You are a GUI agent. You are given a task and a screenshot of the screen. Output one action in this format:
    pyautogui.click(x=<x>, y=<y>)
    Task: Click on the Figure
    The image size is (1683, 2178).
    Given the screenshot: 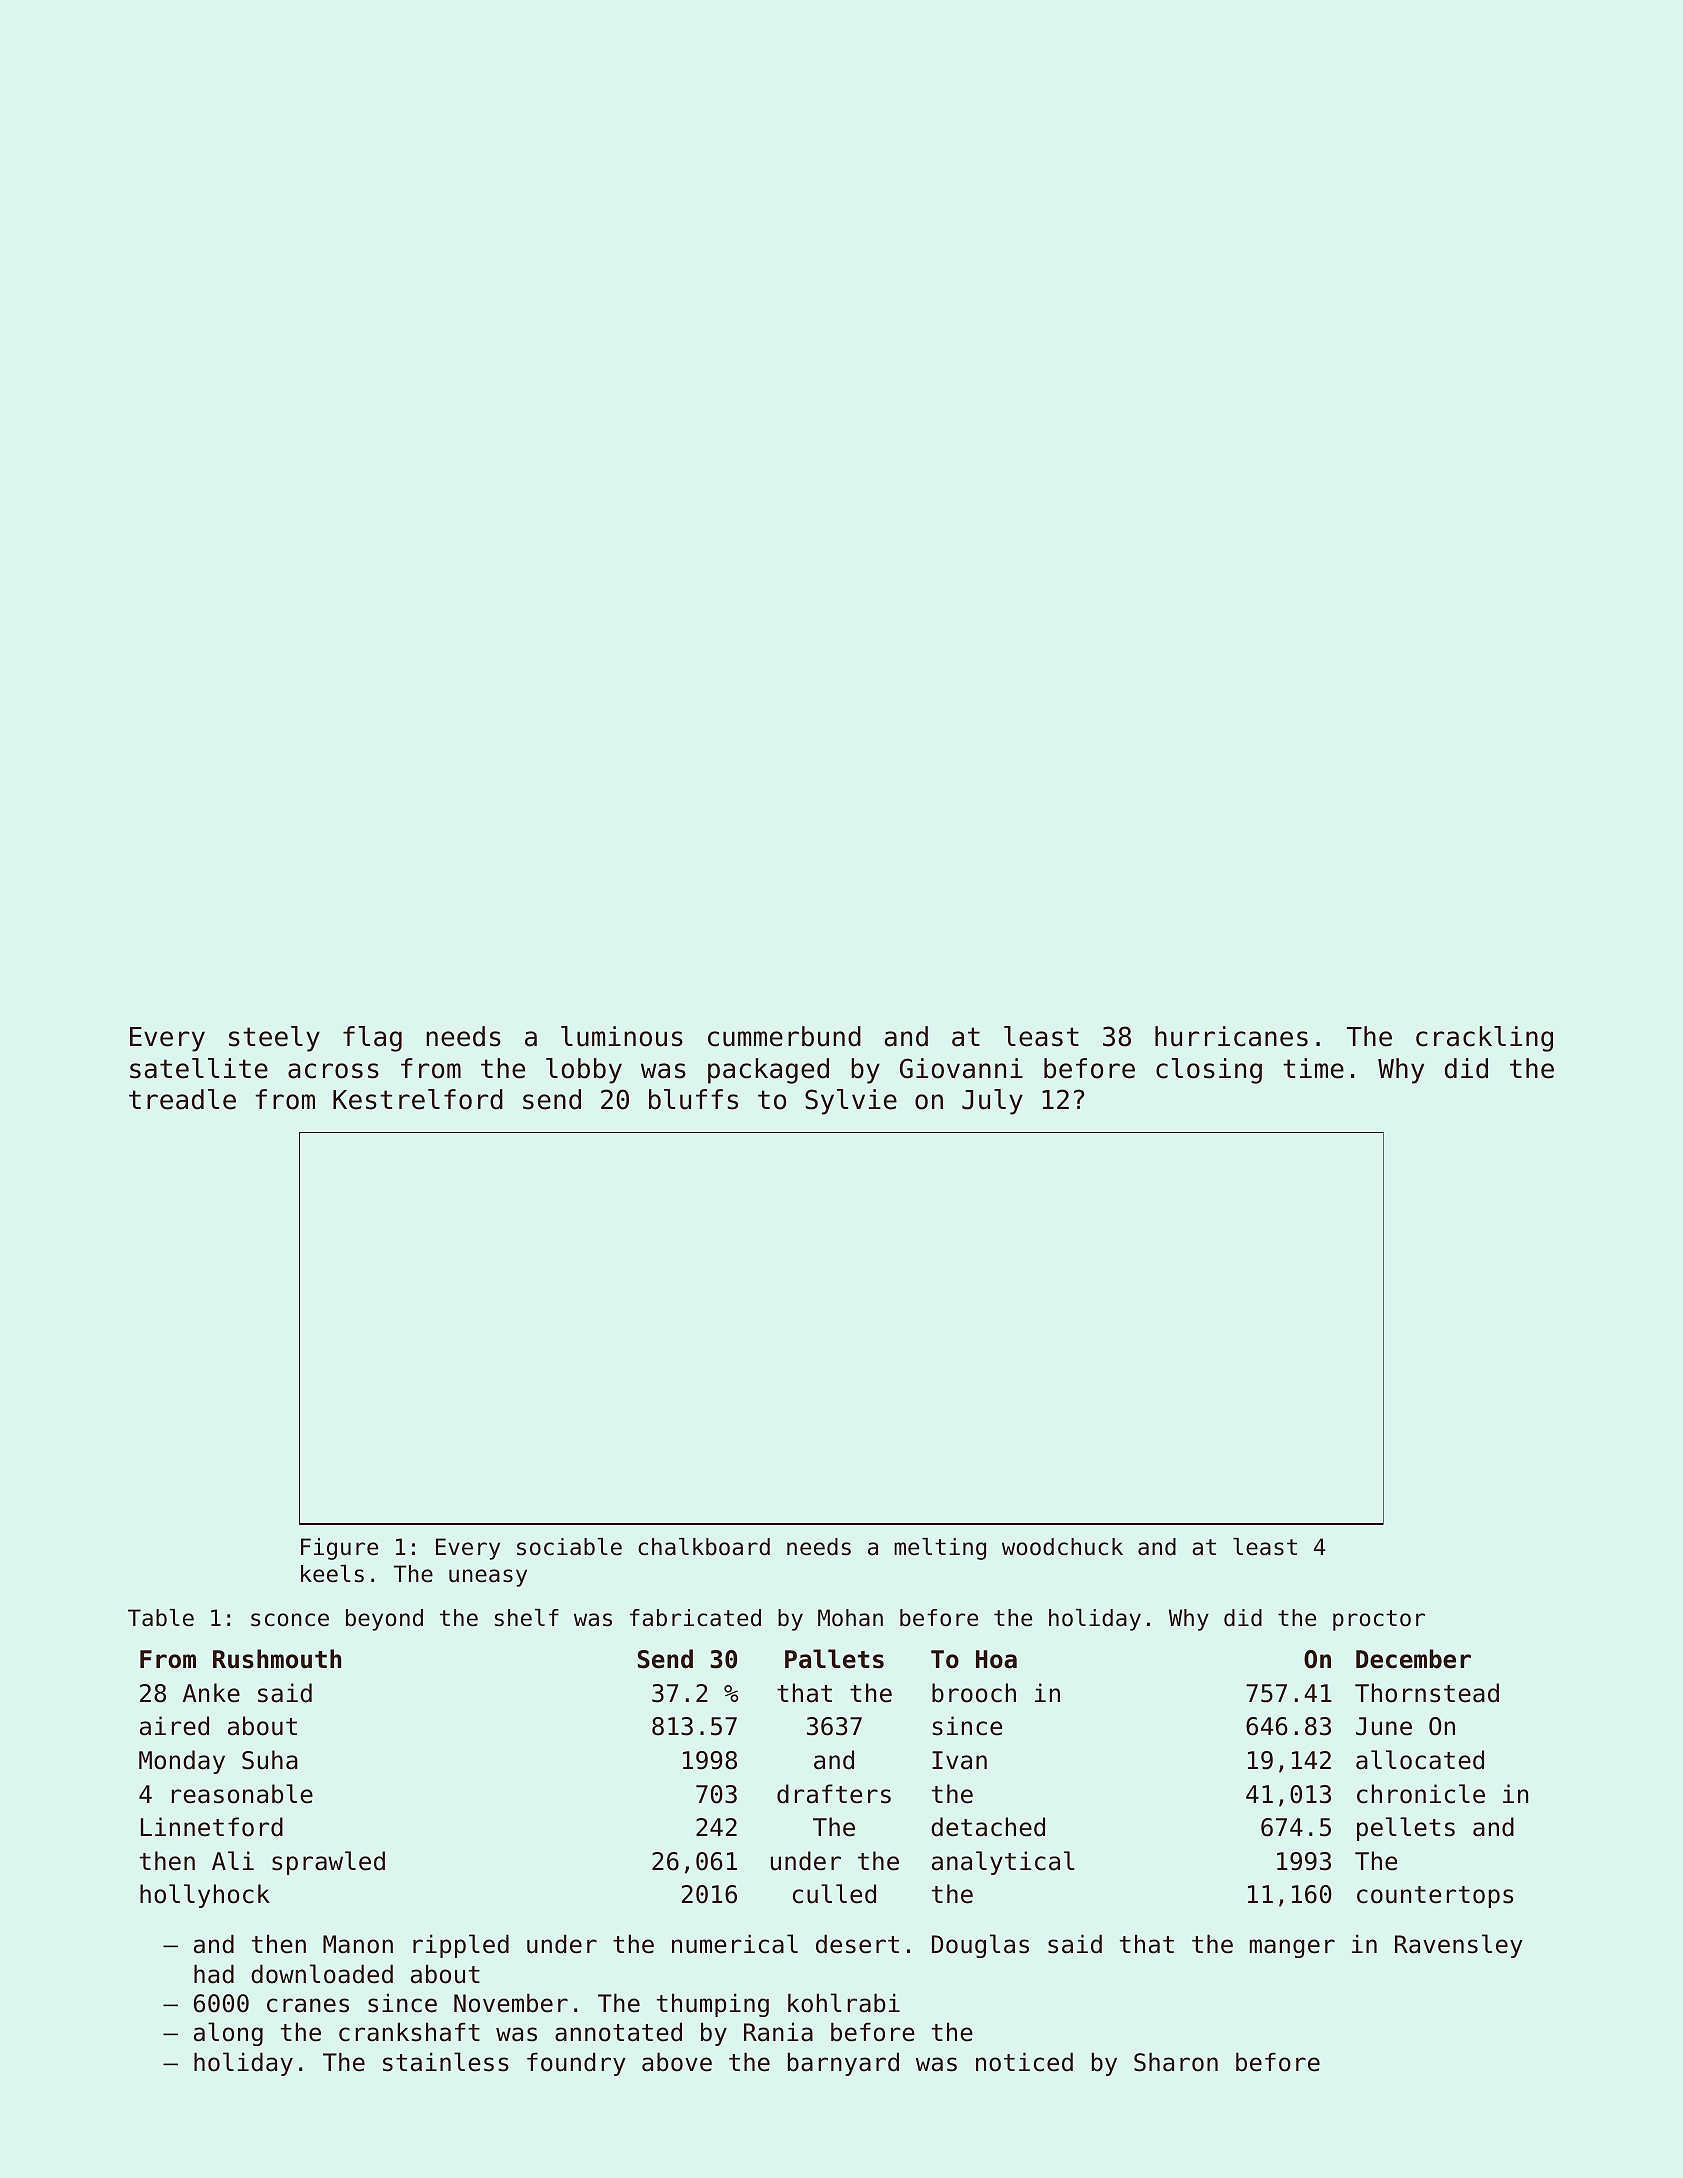 What is the action you would take?
    pyautogui.click(x=339, y=1549)
